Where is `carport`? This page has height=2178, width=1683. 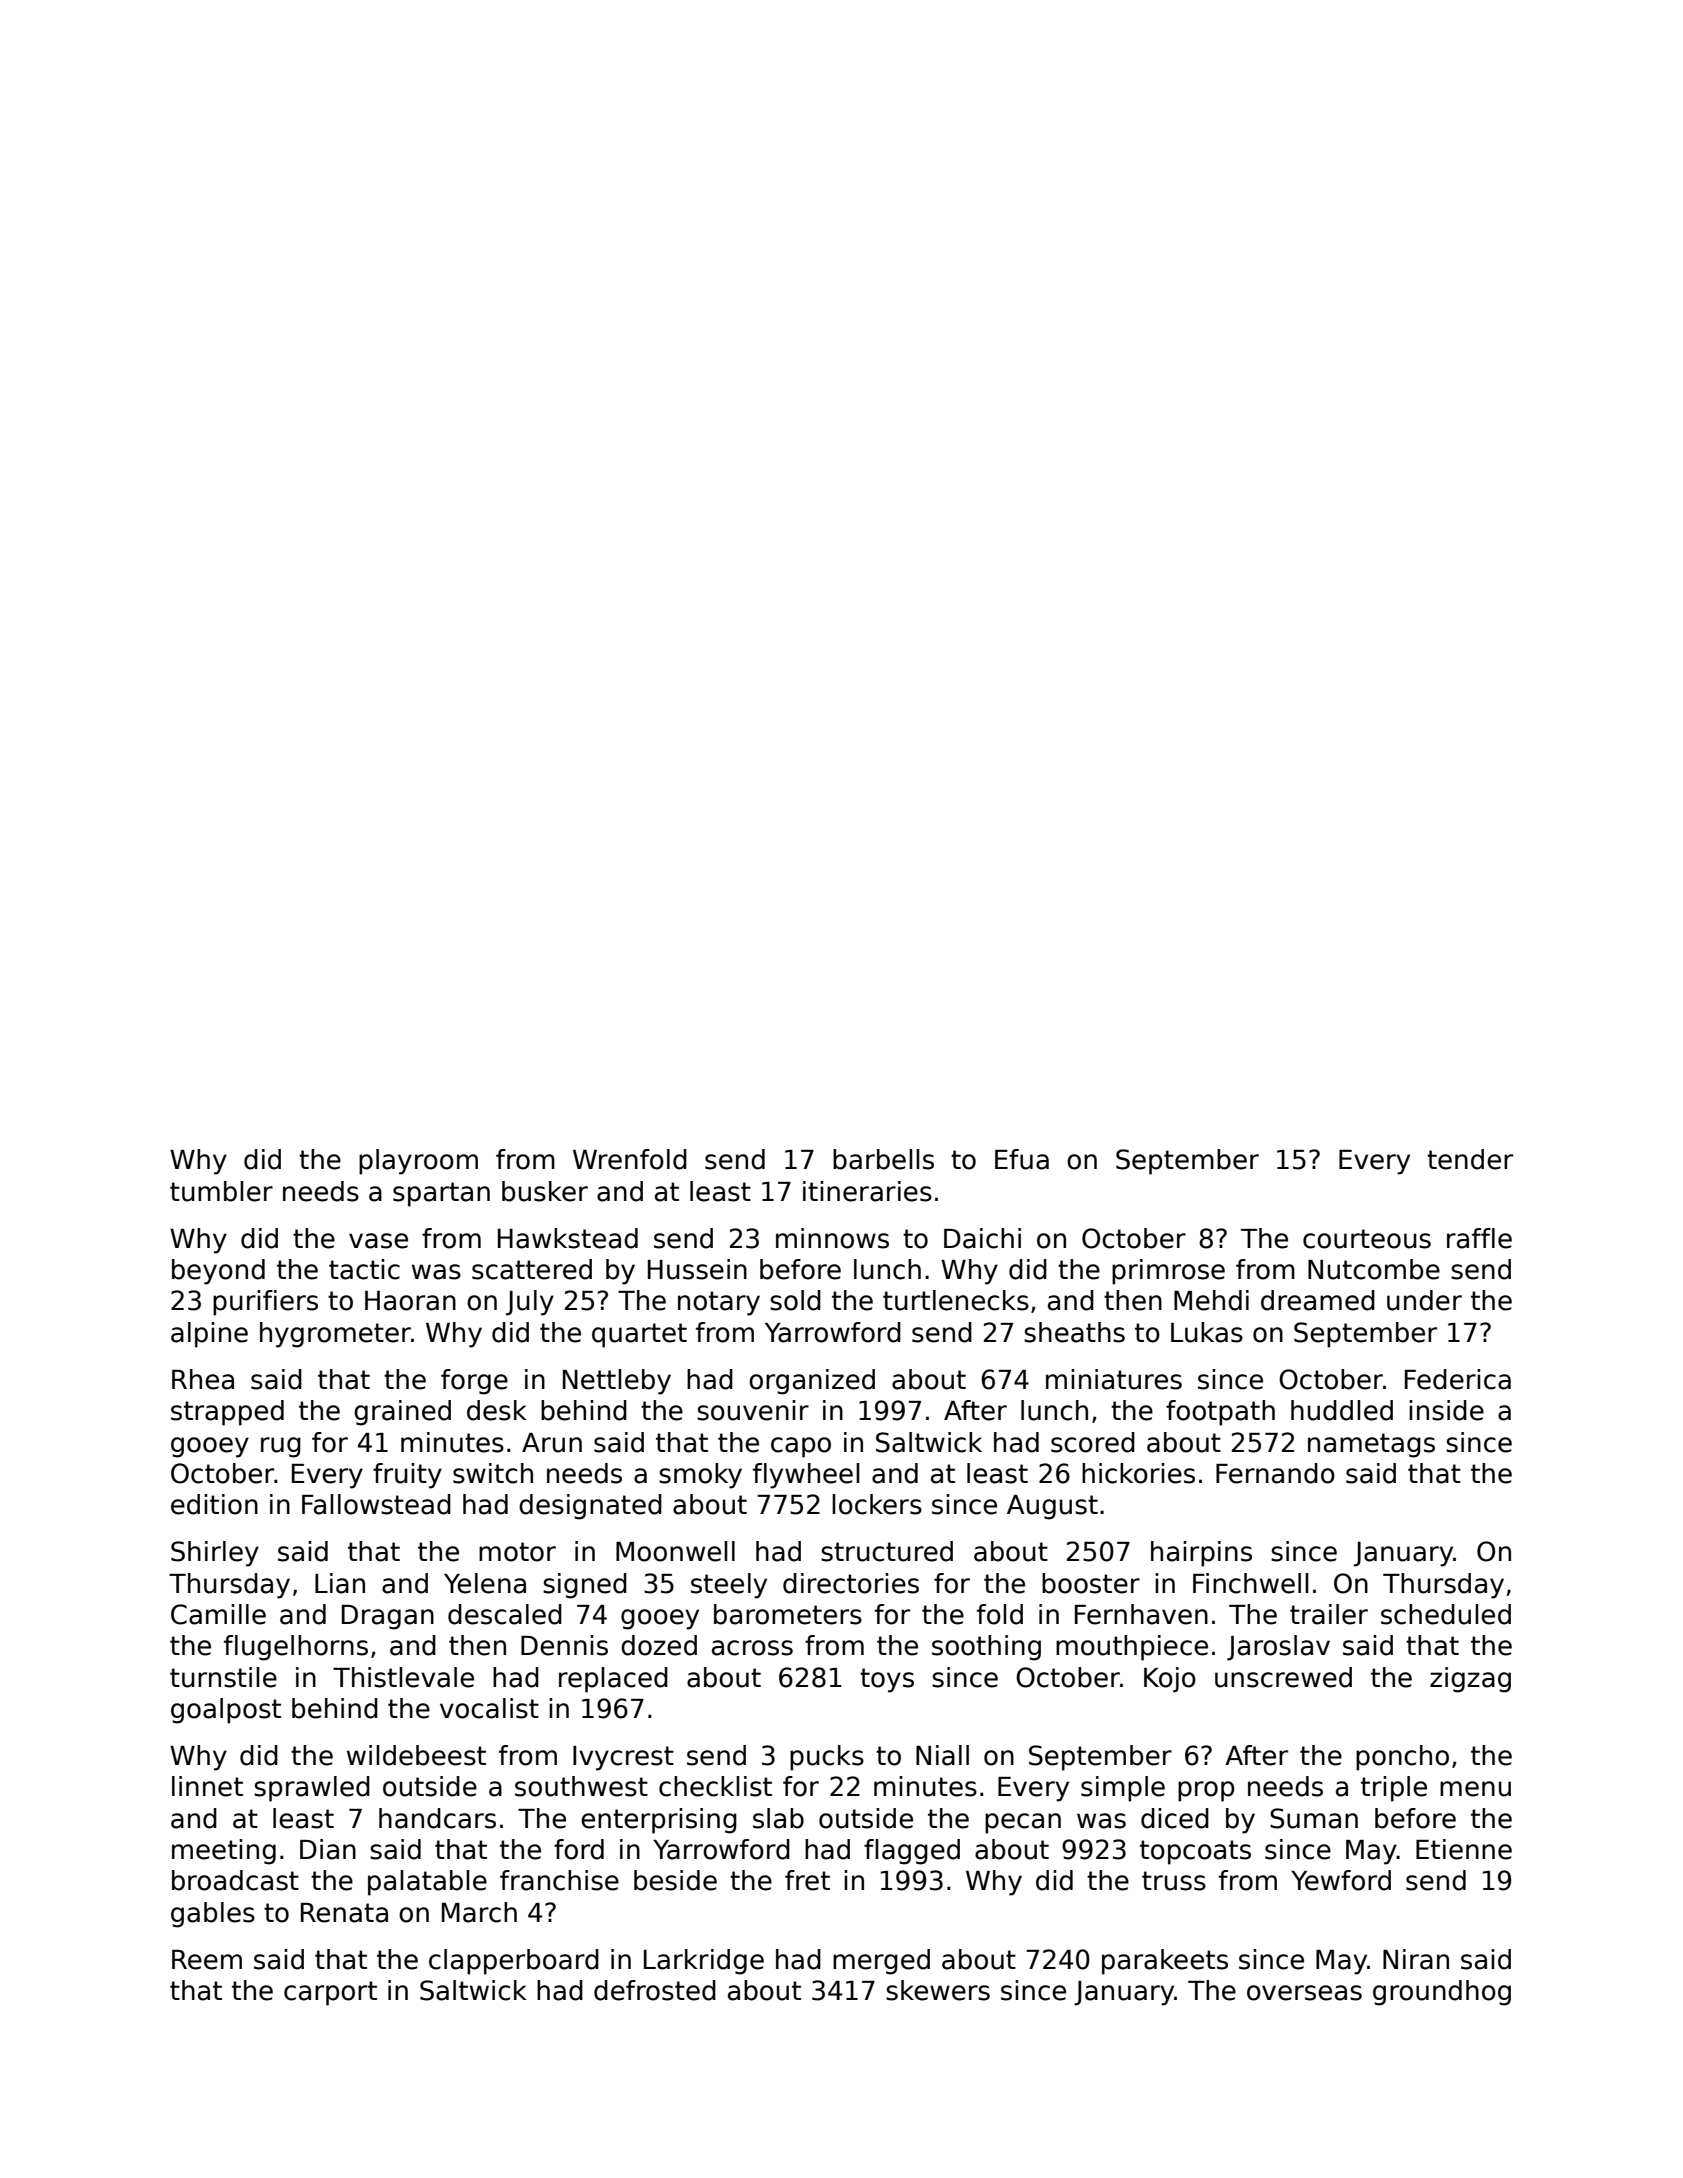
carport is located at coordinates (330, 1993).
